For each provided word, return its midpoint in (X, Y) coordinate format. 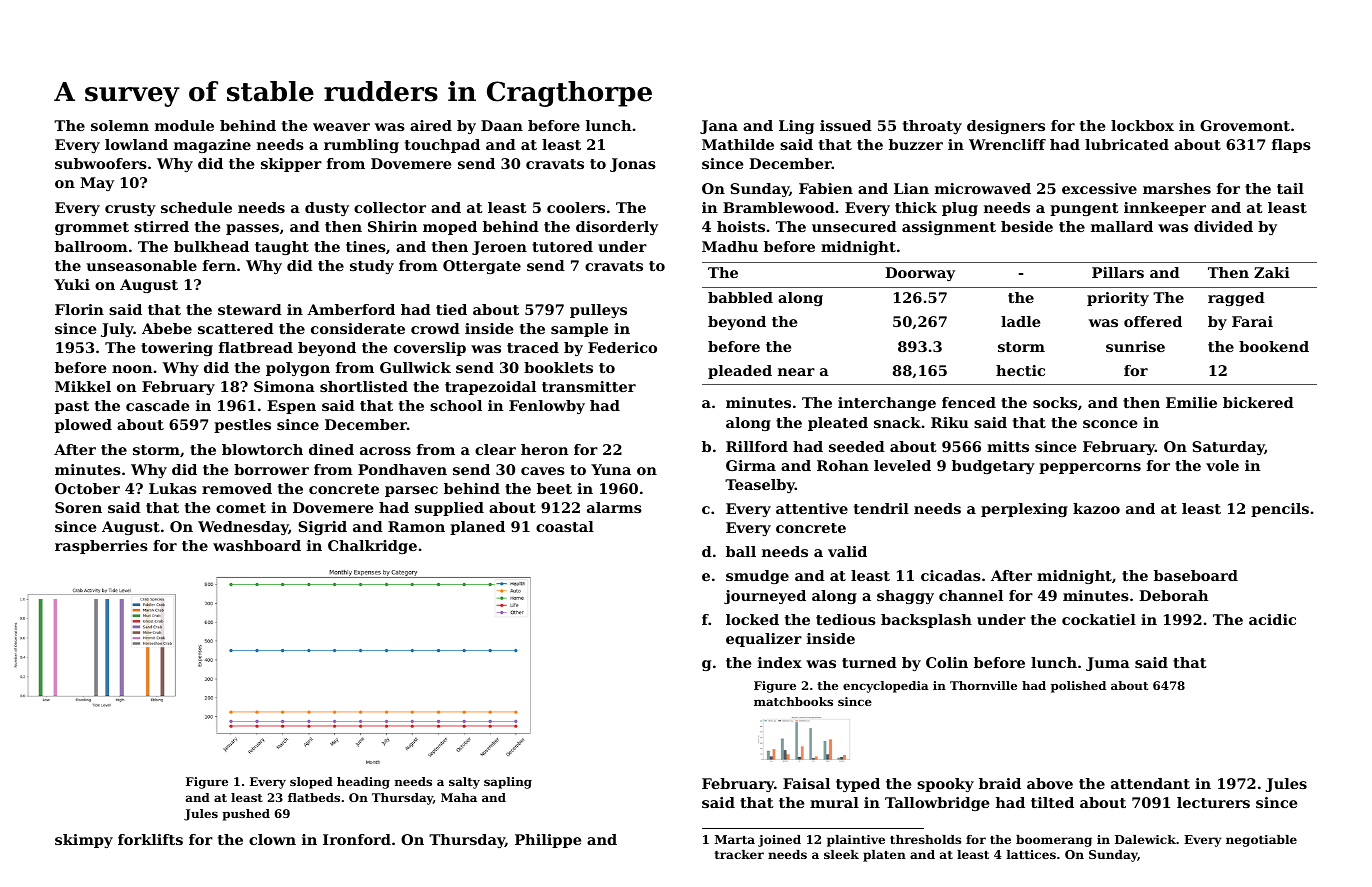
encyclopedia (886, 687)
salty (464, 783)
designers (1006, 127)
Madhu (730, 246)
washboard (257, 545)
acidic (1272, 619)
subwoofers (101, 163)
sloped (311, 783)
